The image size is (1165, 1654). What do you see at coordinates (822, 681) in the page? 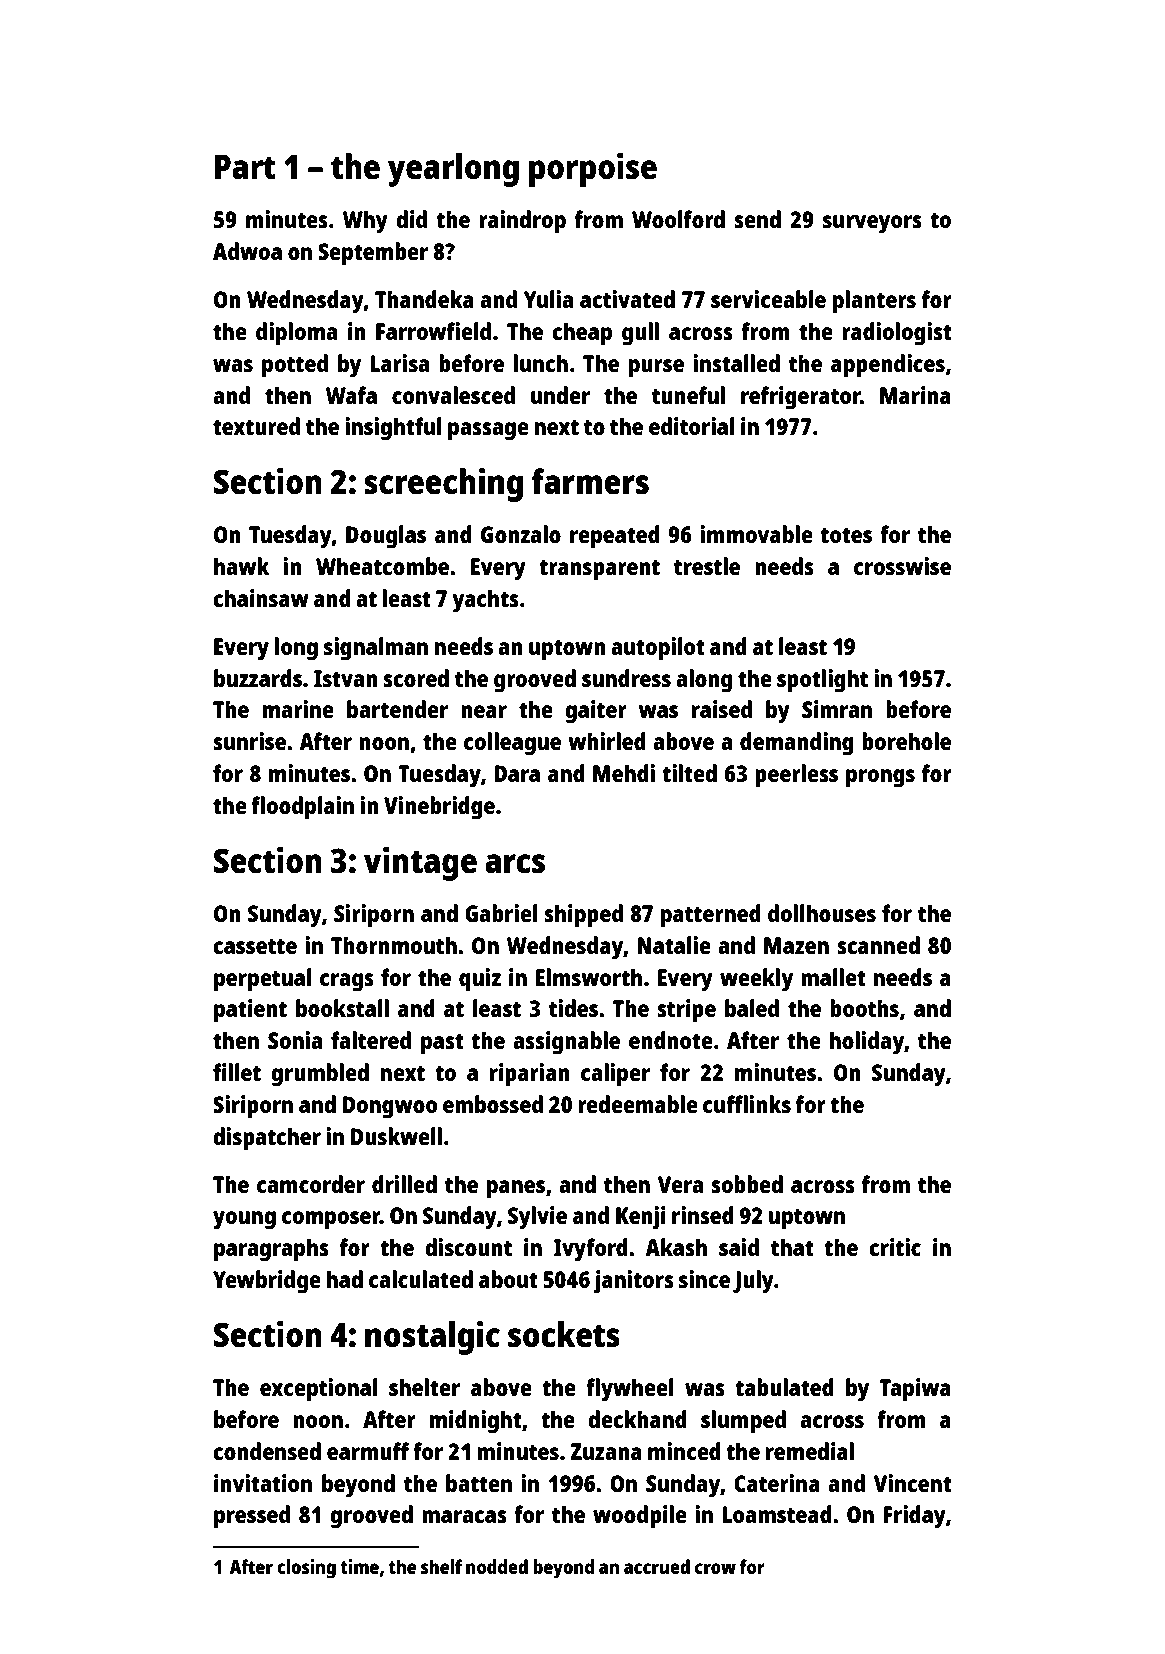
I see `spotlight` at bounding box center [822, 681].
